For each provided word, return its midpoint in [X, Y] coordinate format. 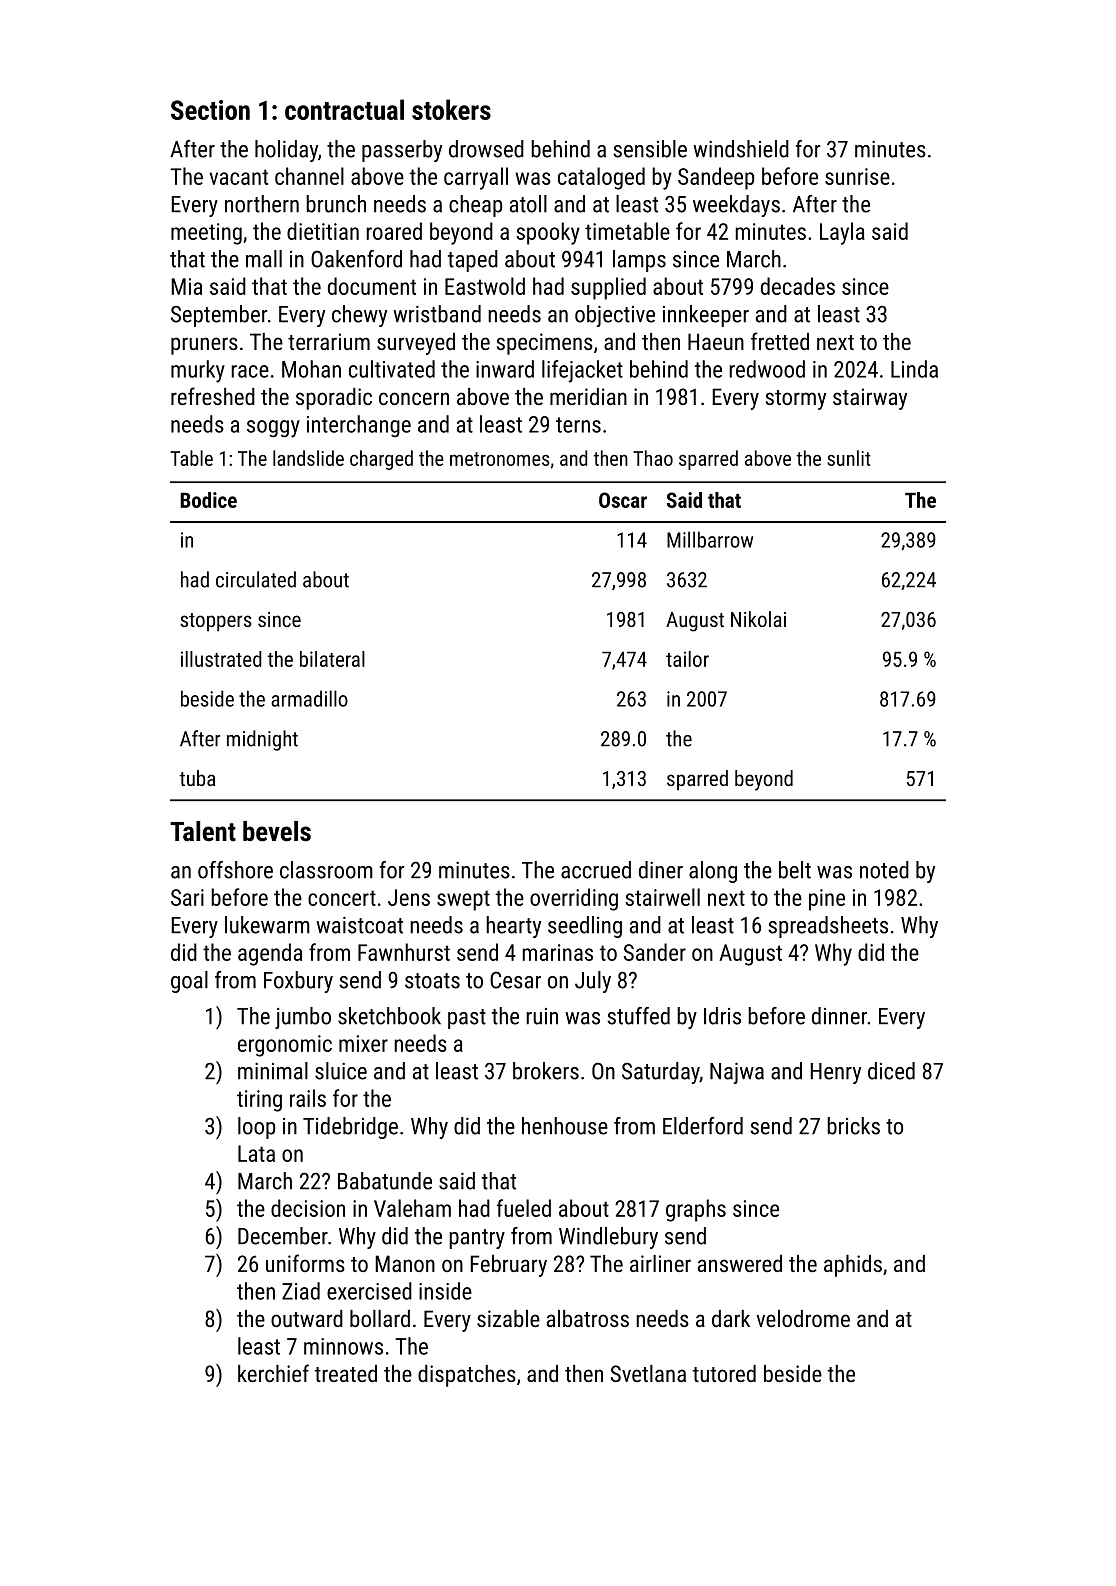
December [283, 1236]
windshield [741, 149]
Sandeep [716, 178]
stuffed [638, 1016]
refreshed [213, 396]
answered [740, 1263]
